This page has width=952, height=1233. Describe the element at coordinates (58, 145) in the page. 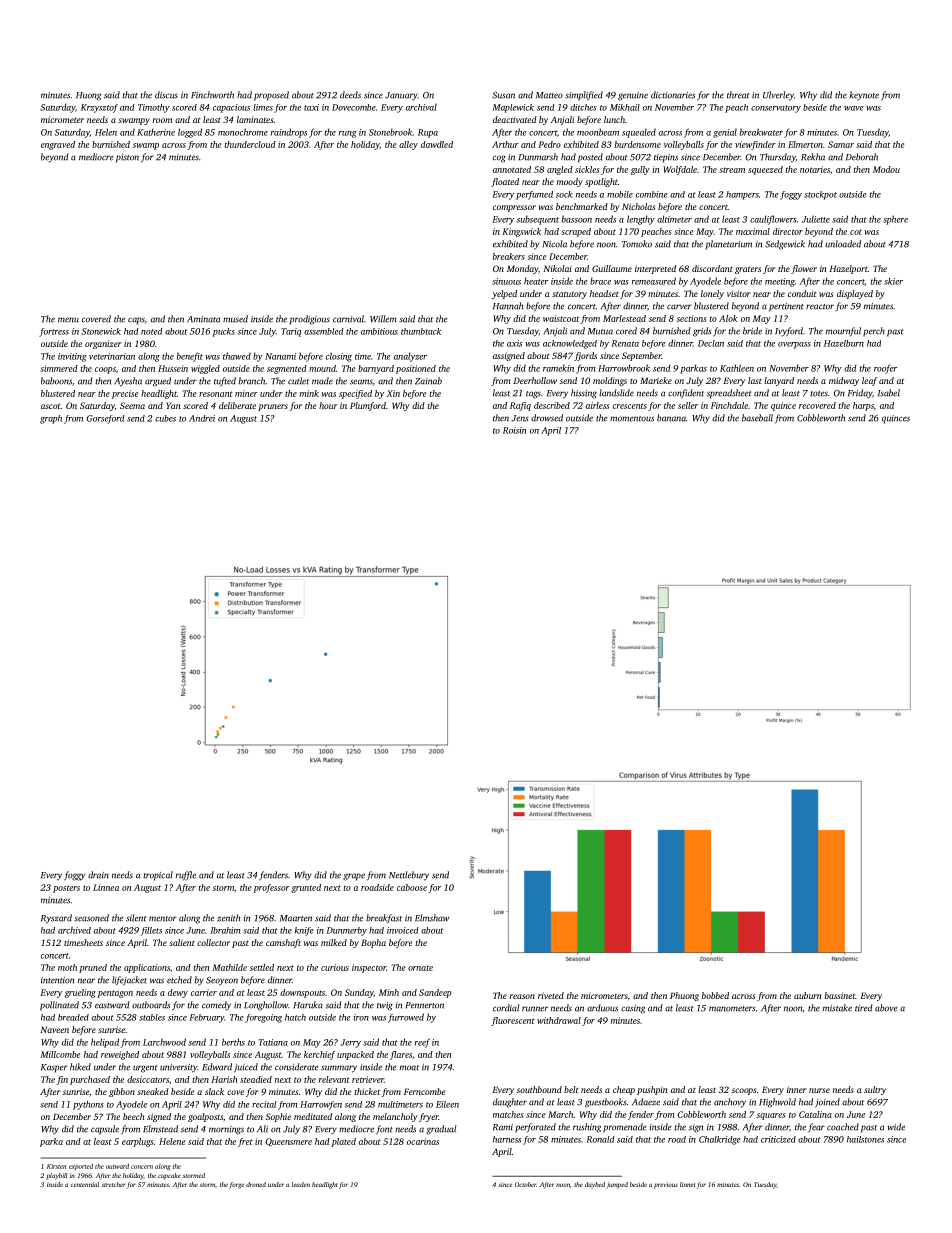

I see `engraved` at that location.
